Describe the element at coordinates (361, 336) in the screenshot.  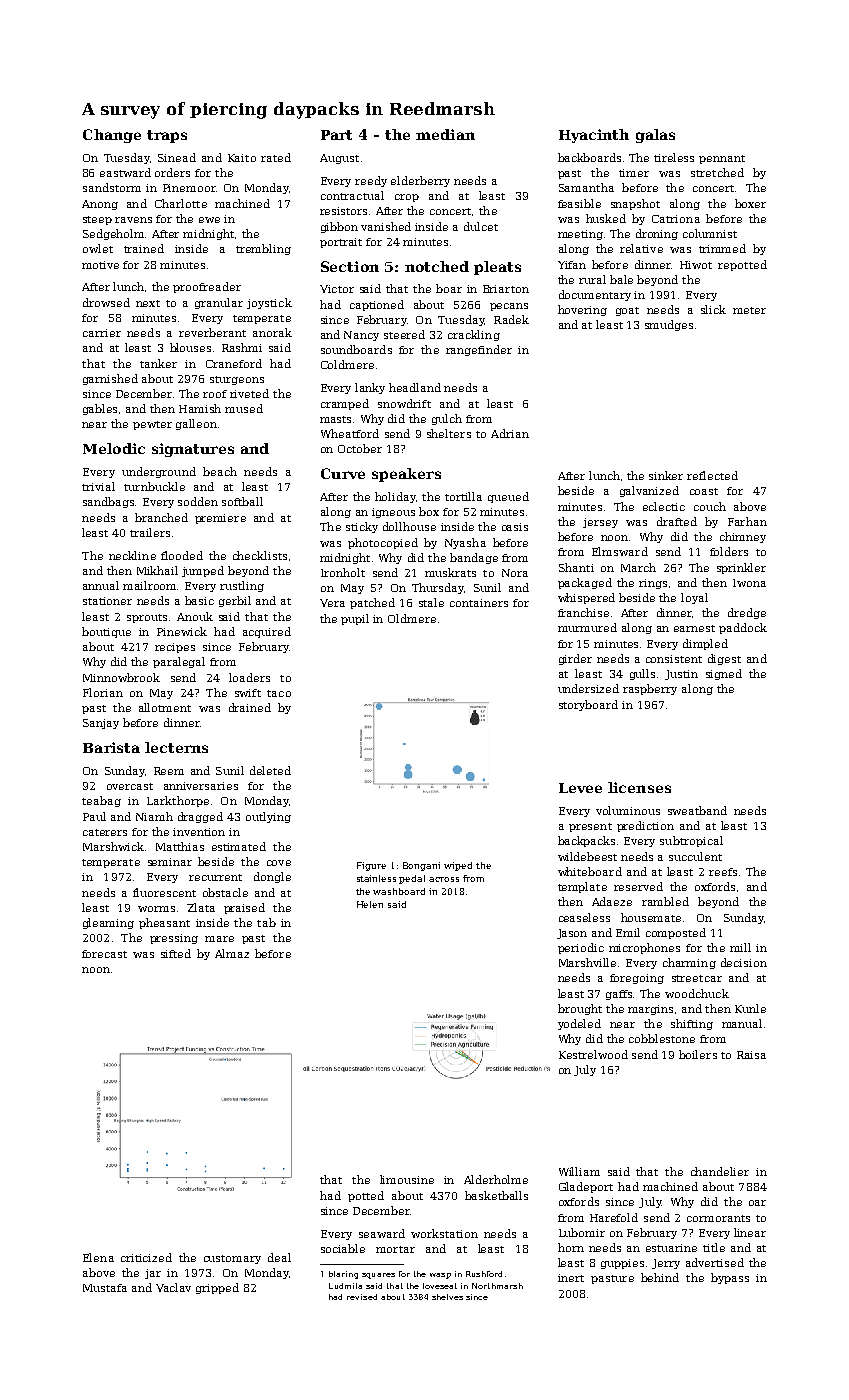
I see `Nancy` at that location.
